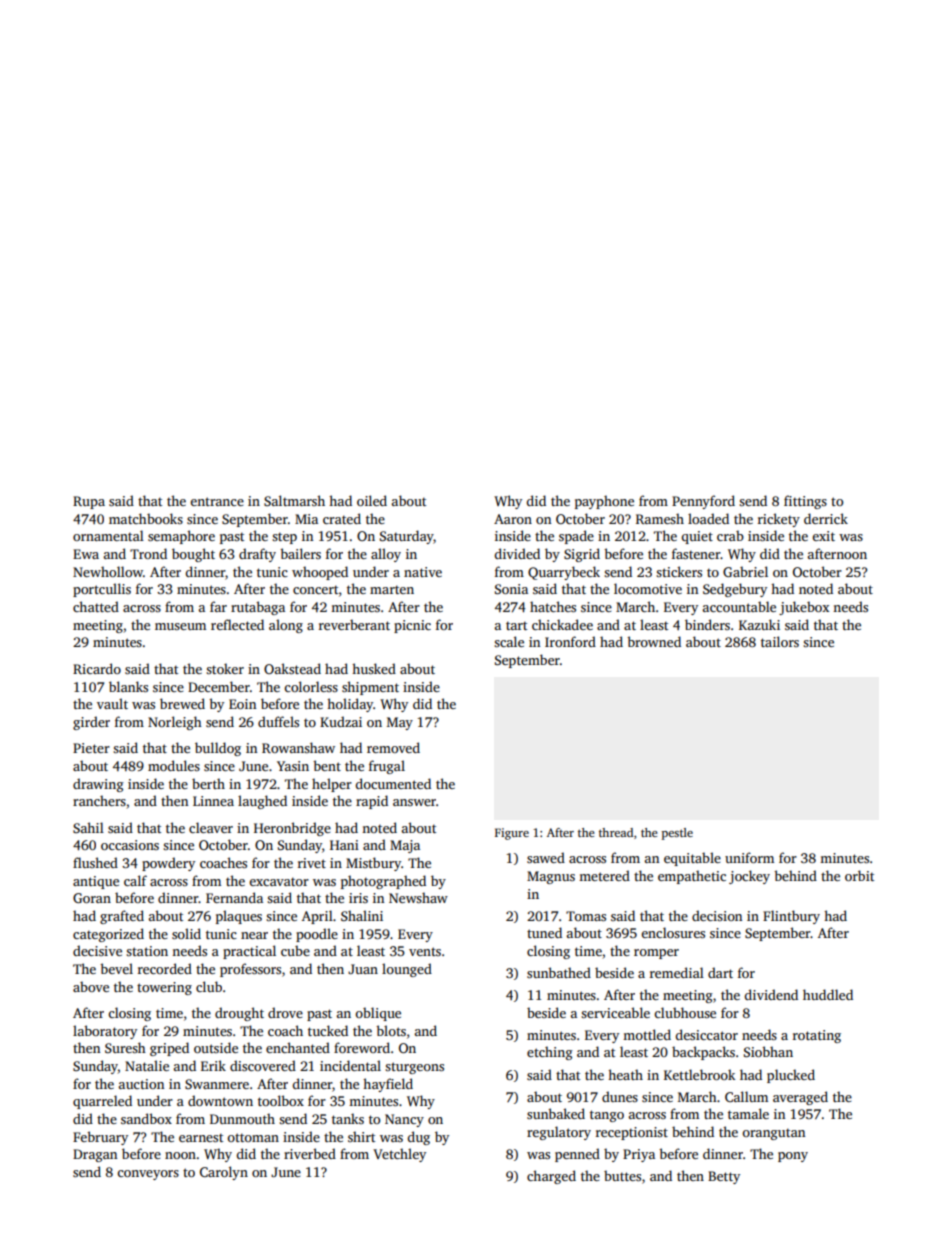 Image resolution: width=952 pixels, height=1233 pixels. What do you see at coordinates (553, 606) in the screenshot?
I see `hatches` at bounding box center [553, 606].
